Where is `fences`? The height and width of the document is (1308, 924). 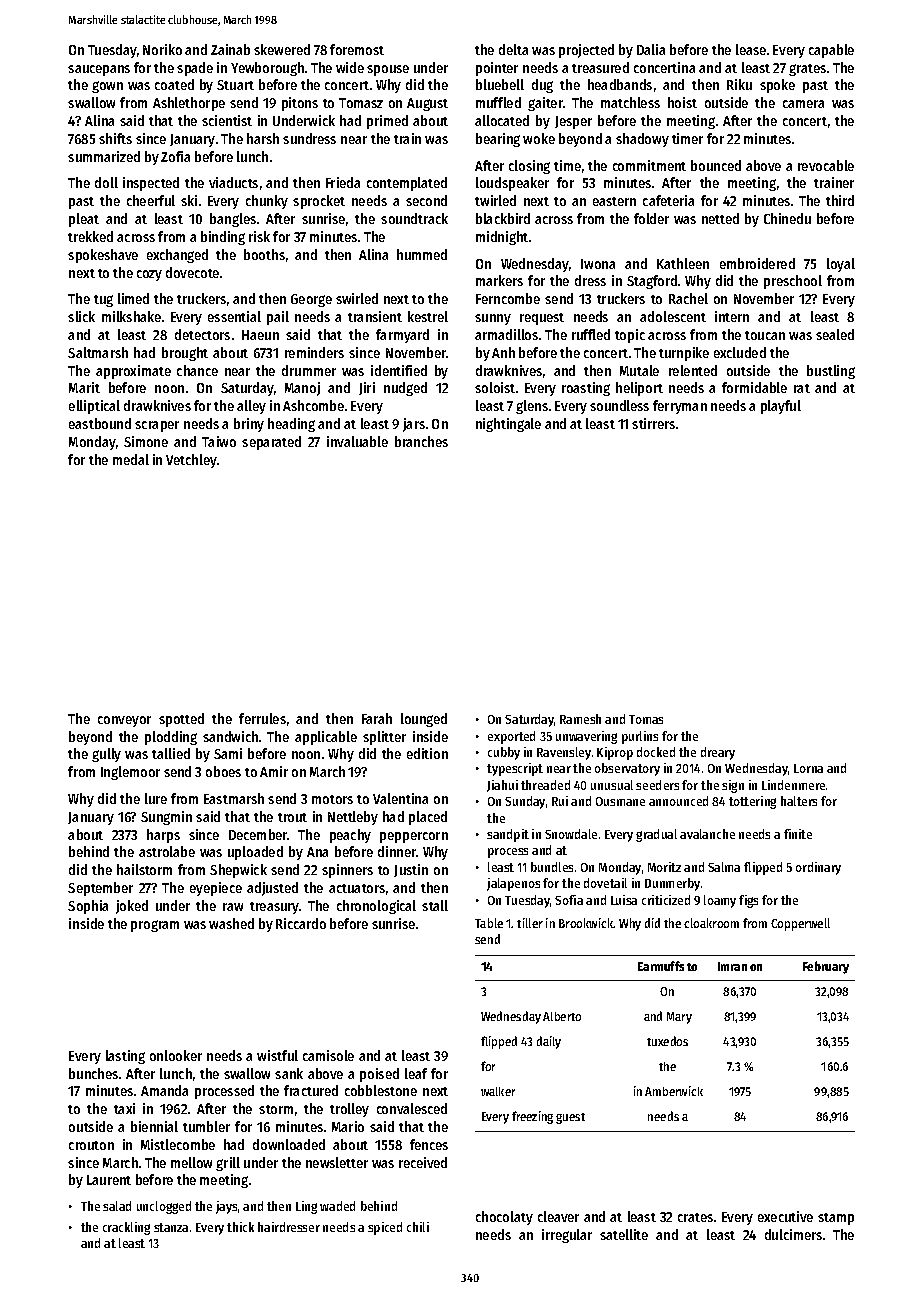 fences is located at coordinates (429, 1144).
